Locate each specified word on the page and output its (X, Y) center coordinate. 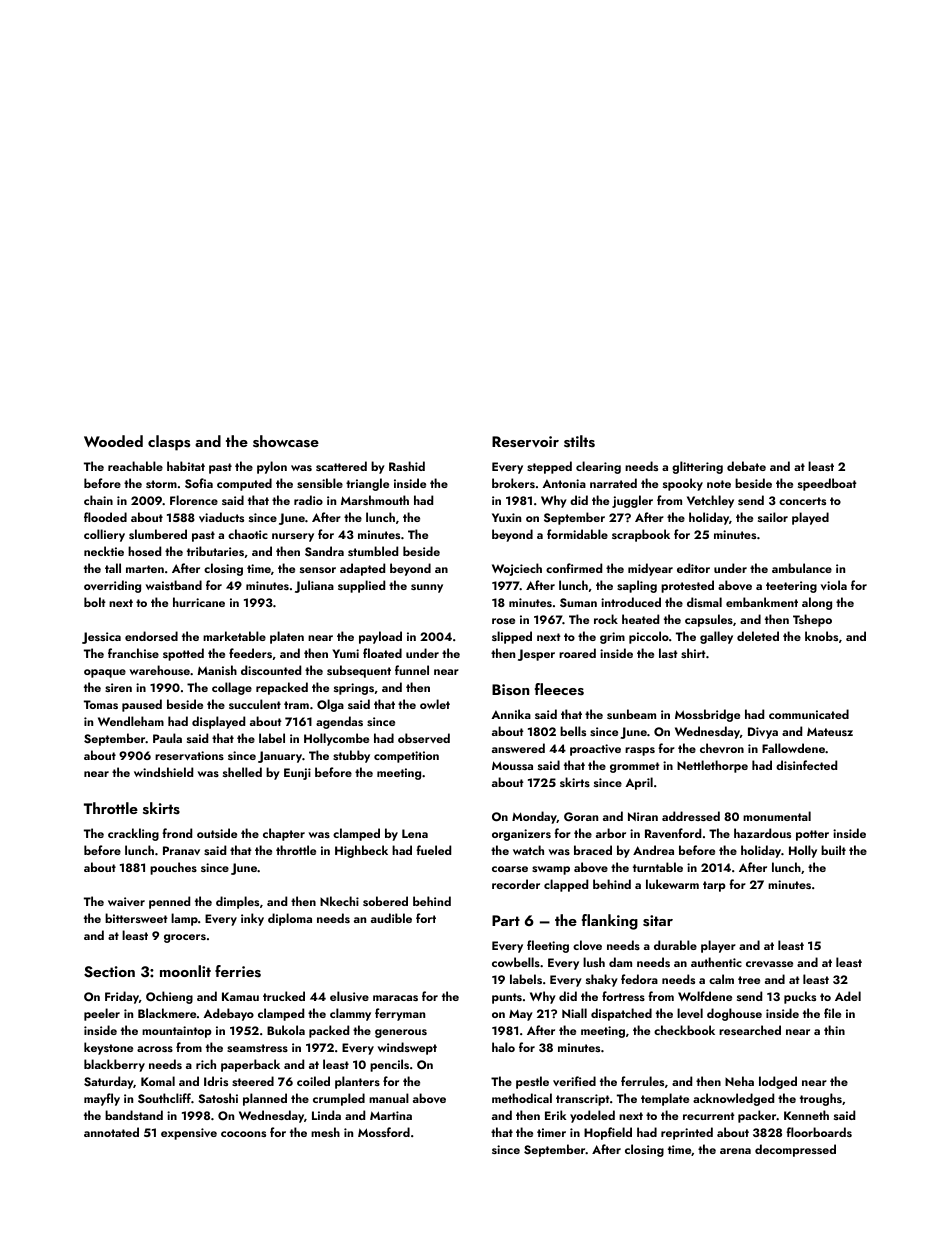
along (817, 603)
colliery (104, 535)
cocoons (243, 1134)
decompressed (795, 1150)
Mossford (384, 1132)
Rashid (407, 466)
